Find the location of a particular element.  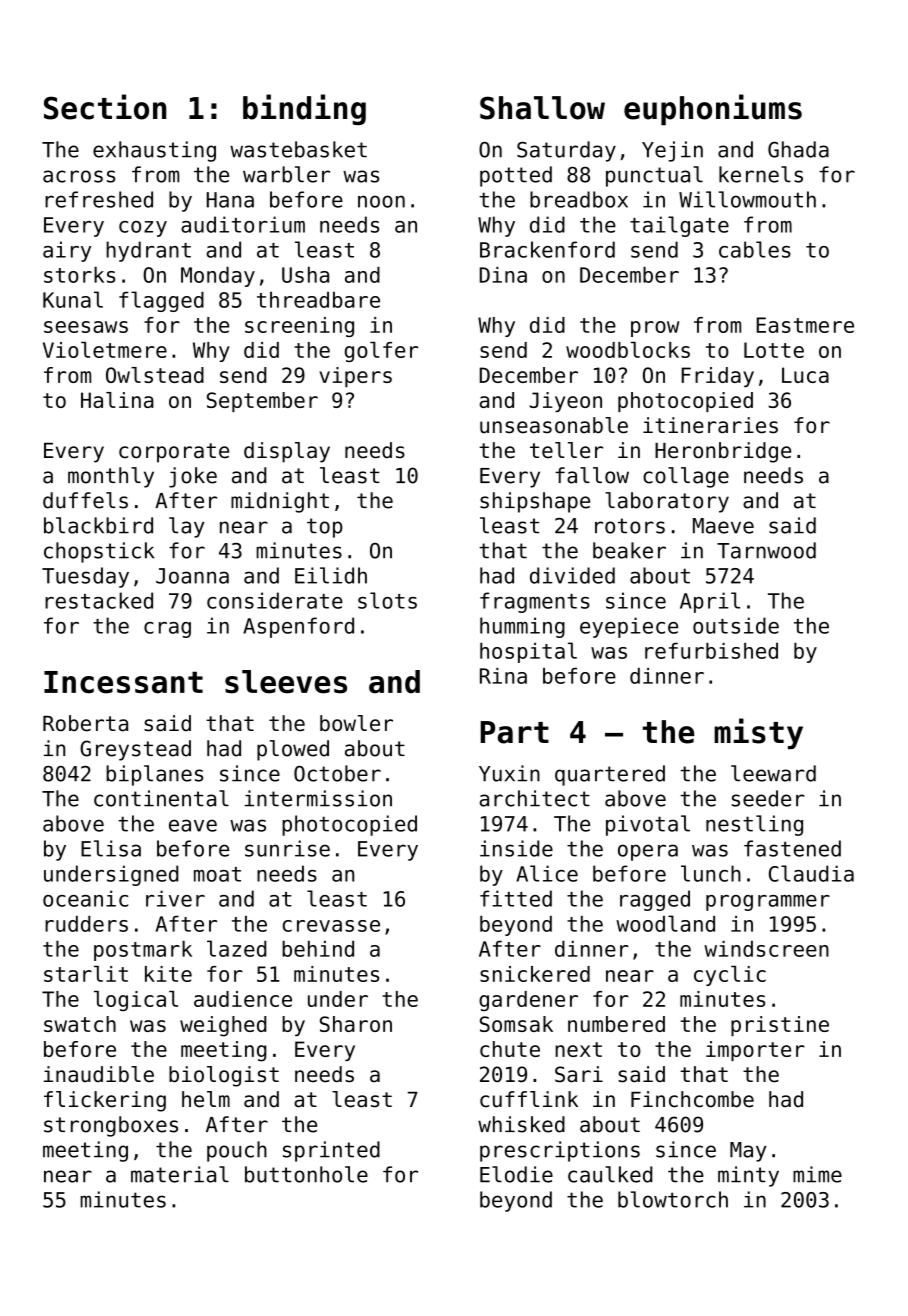

Owlstead is located at coordinates (155, 375).
